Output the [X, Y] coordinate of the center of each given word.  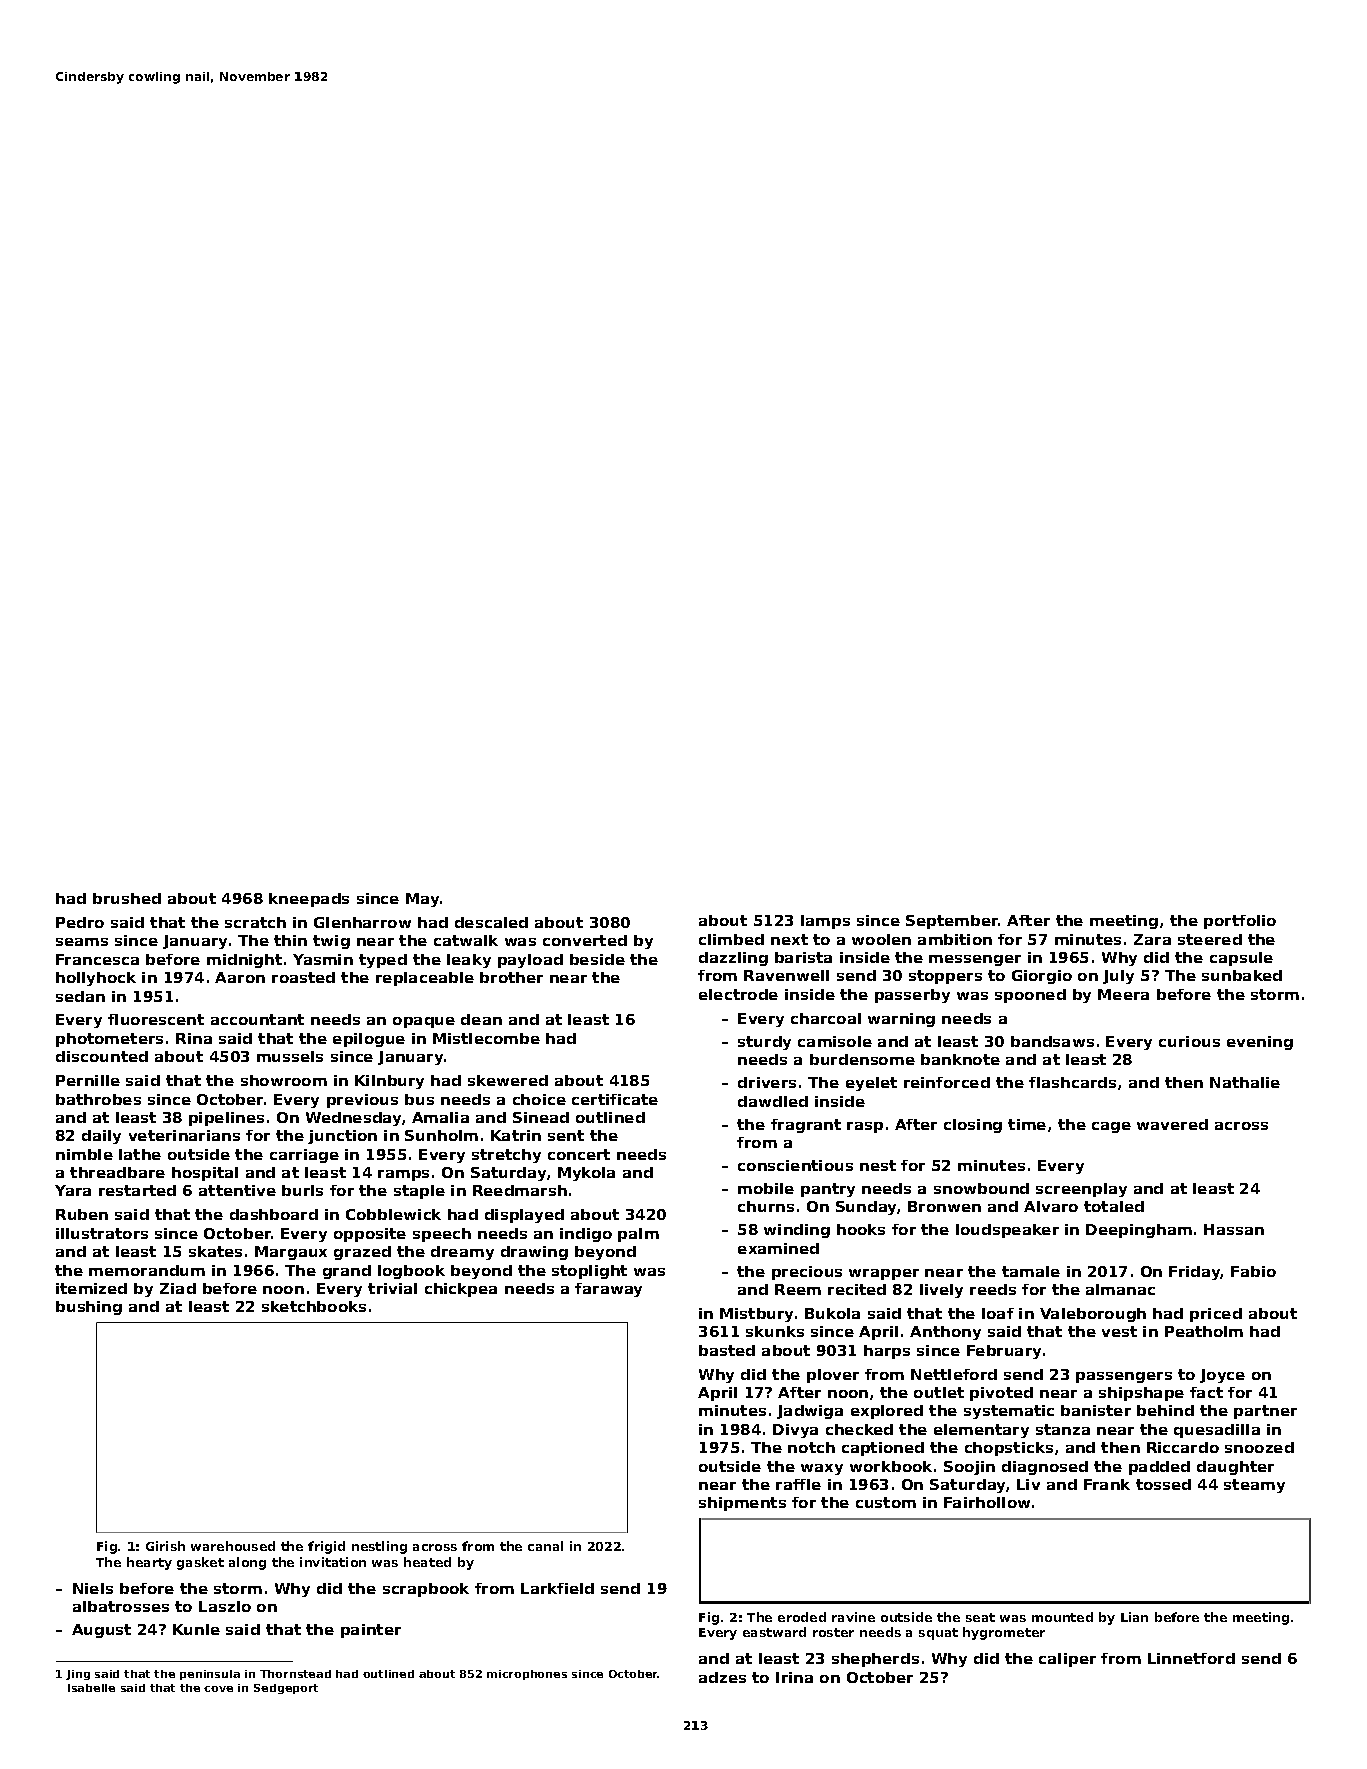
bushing [89, 1308]
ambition [955, 939]
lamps [825, 922]
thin [290, 940]
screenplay [1081, 1190]
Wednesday [353, 1119]
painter [371, 1631]
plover [833, 1376]
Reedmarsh [520, 1190]
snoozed [1259, 1447]
